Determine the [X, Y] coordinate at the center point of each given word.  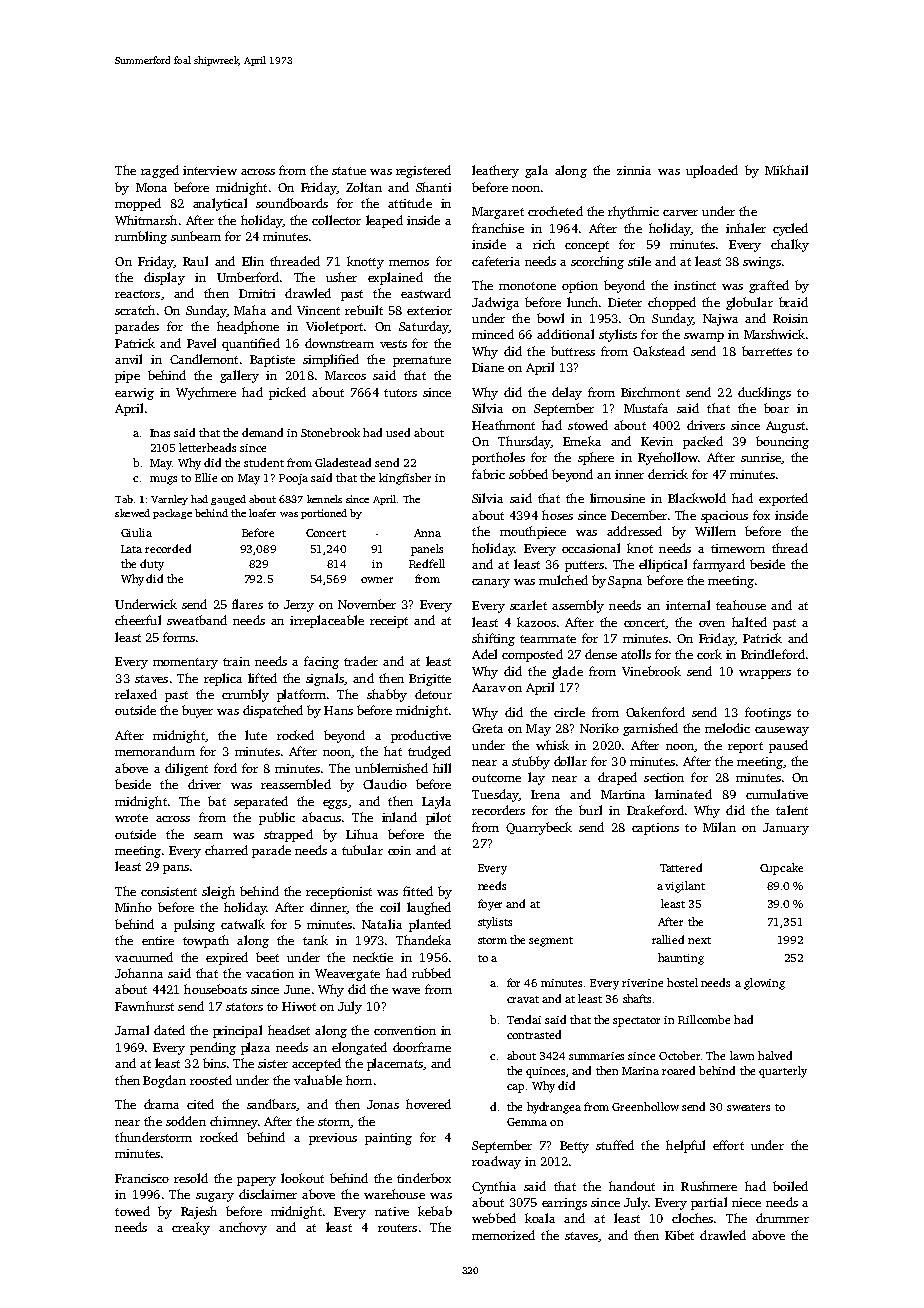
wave [406, 991]
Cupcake [781, 869]
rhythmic [633, 212]
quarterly [783, 1072]
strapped [288, 835]
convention [405, 1030]
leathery [495, 171]
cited [200, 1104]
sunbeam [196, 236]
